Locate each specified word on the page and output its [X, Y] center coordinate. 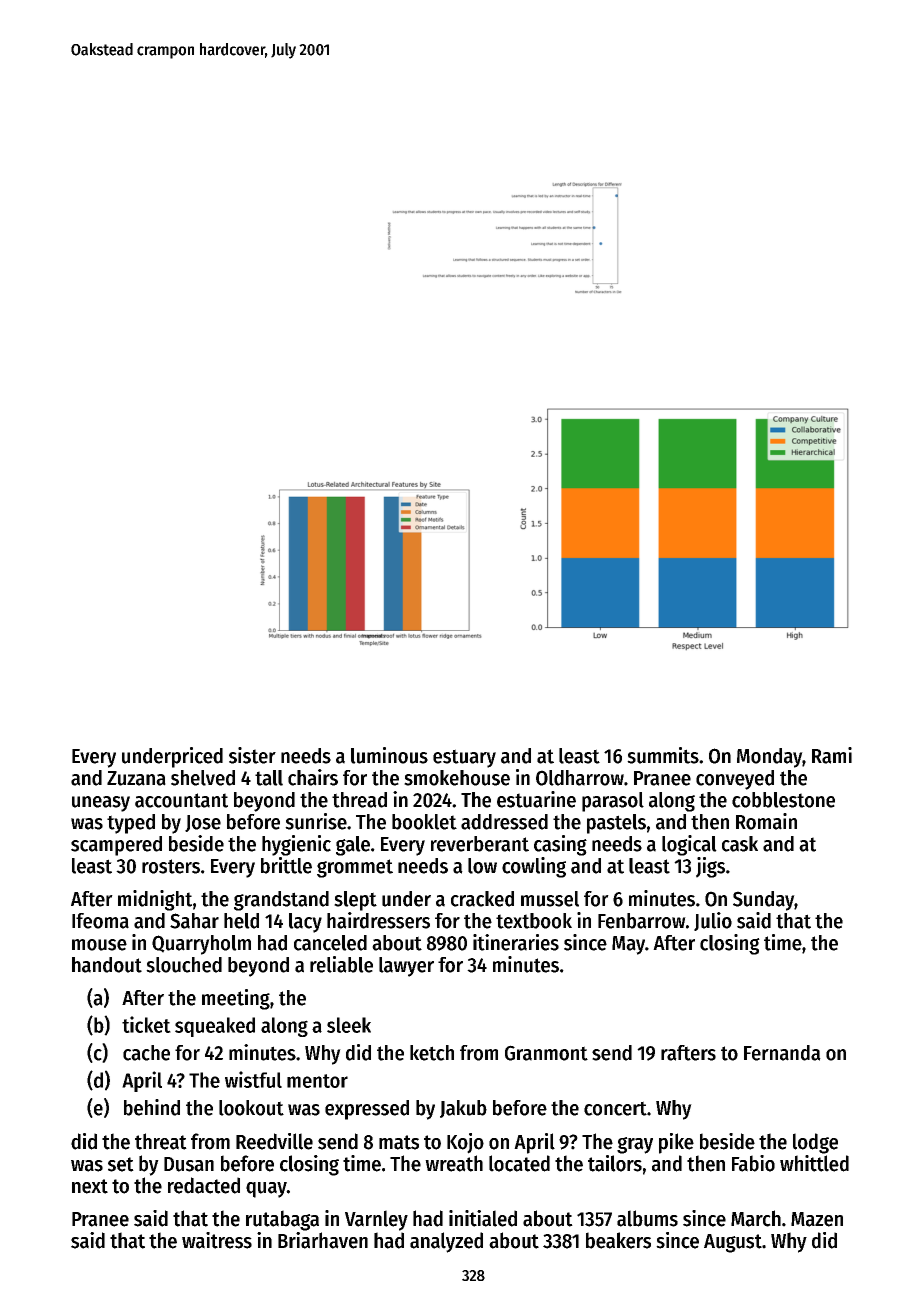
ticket [146, 1024]
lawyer [406, 967]
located [519, 1163]
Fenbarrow [642, 921]
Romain [766, 821]
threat [161, 1141]
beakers [618, 1240]
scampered [116, 846]
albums [647, 1218]
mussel [550, 899]
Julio [713, 921]
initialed [483, 1218]
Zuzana [136, 778]
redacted [204, 1185]
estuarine [536, 799]
